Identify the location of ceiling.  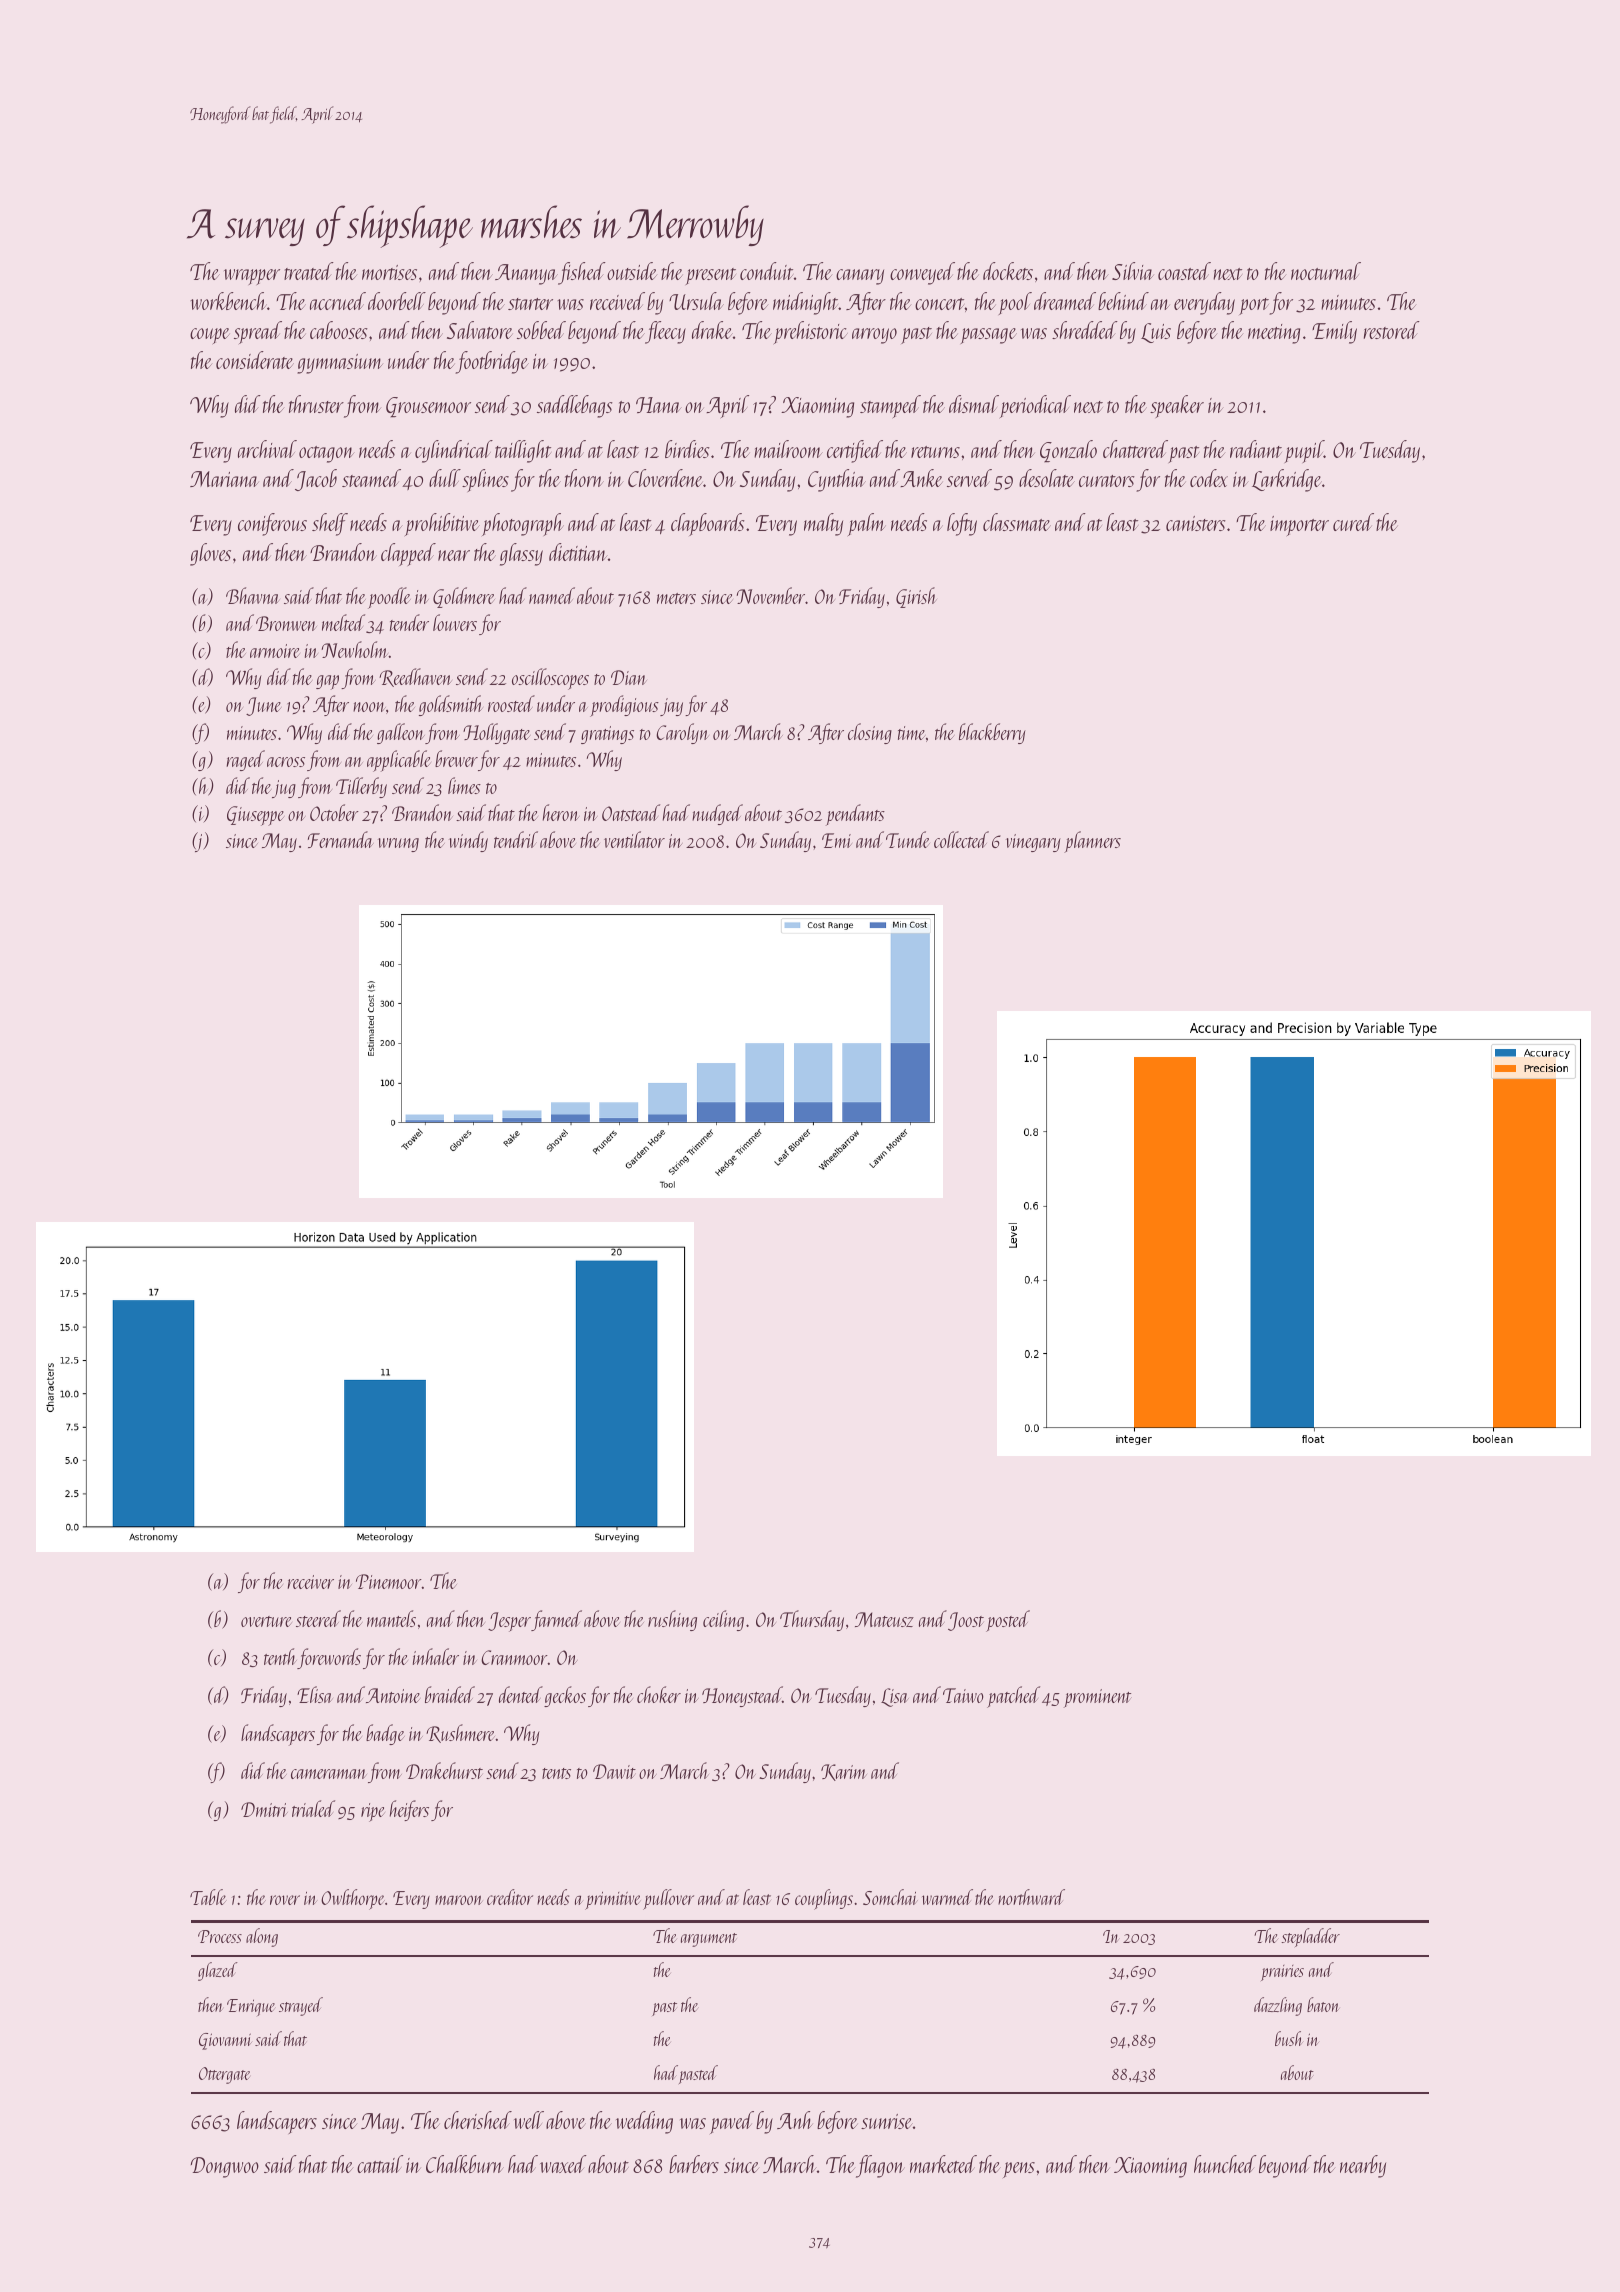
(723, 1620).
